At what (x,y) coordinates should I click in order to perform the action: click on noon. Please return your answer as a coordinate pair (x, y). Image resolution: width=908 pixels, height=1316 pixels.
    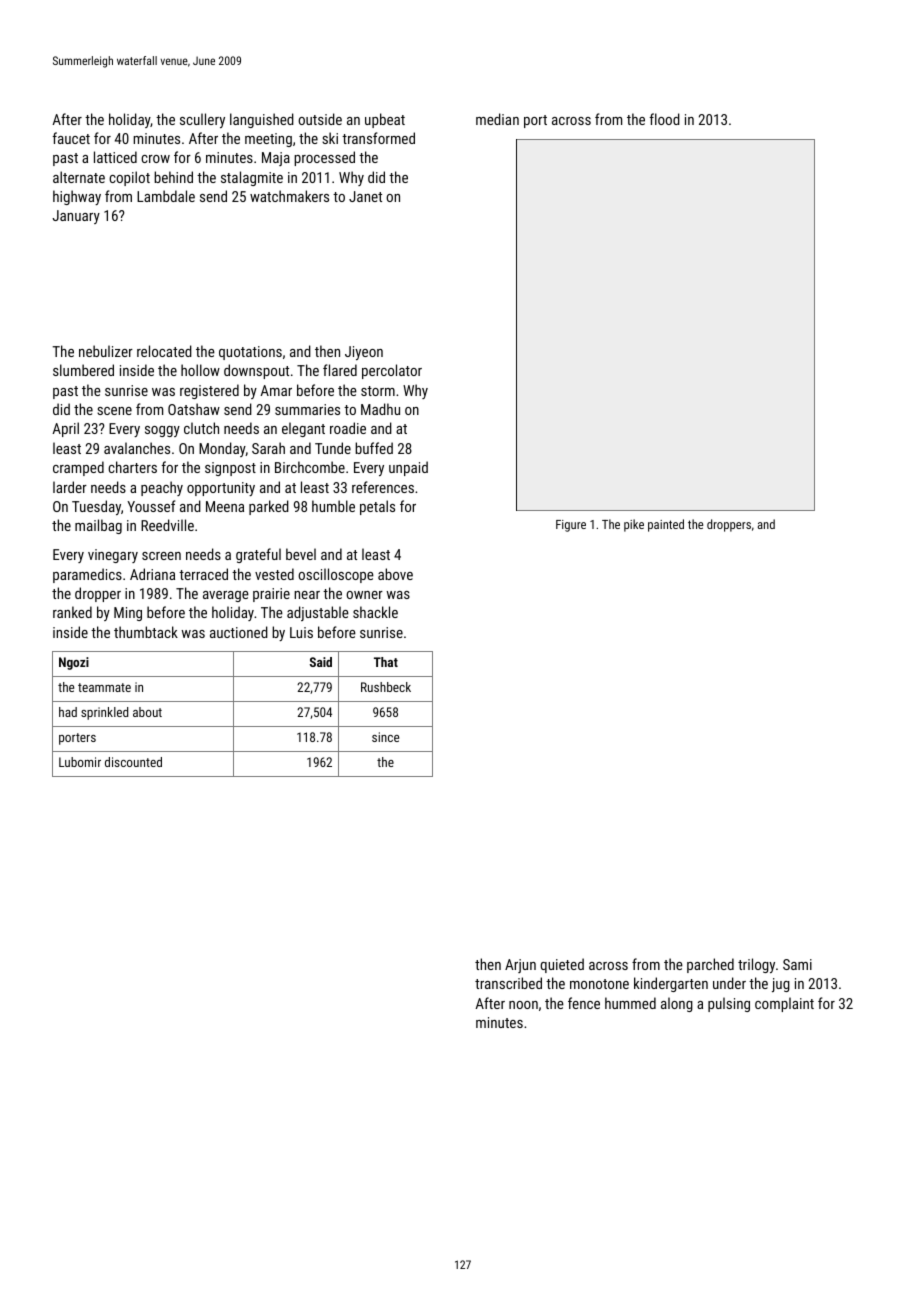
    Looking at the image, I should click on (523, 1005).
